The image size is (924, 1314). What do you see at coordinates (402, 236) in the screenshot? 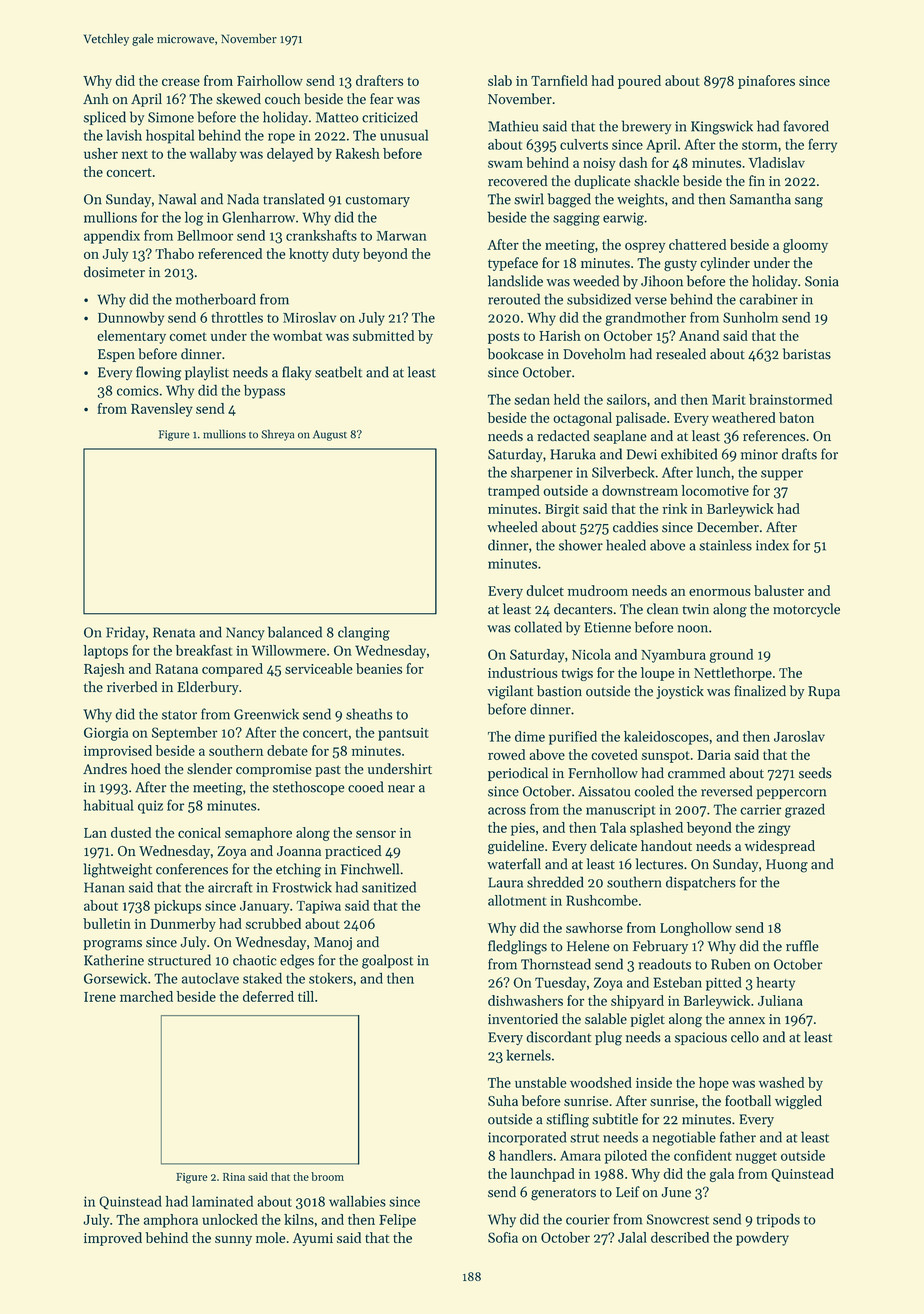
I see `Marwan` at bounding box center [402, 236].
